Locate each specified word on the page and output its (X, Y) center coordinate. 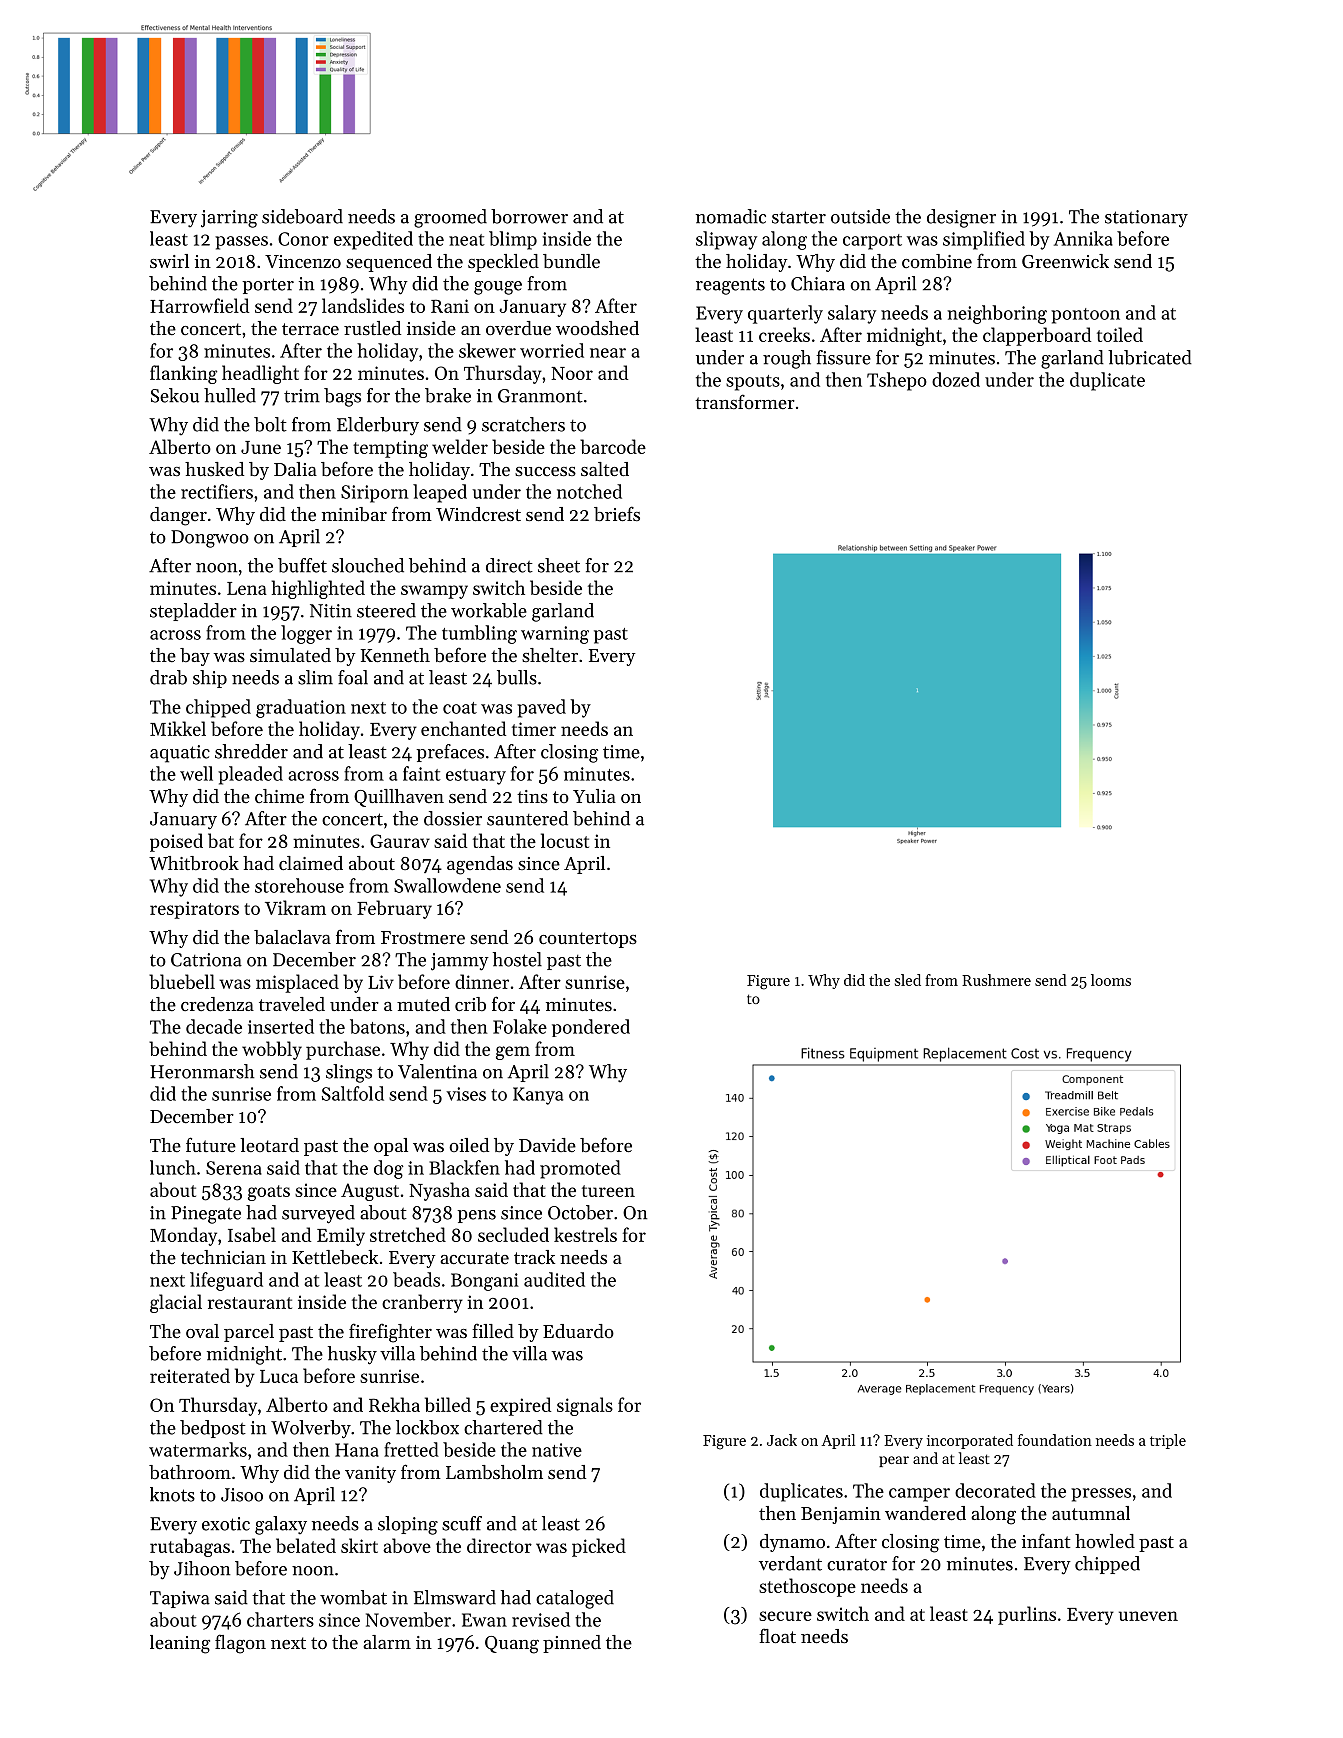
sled (908, 980)
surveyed (318, 1214)
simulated (290, 655)
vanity (370, 1474)
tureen (608, 1191)
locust (565, 840)
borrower (529, 216)
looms (1111, 980)
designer (961, 218)
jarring (229, 219)
